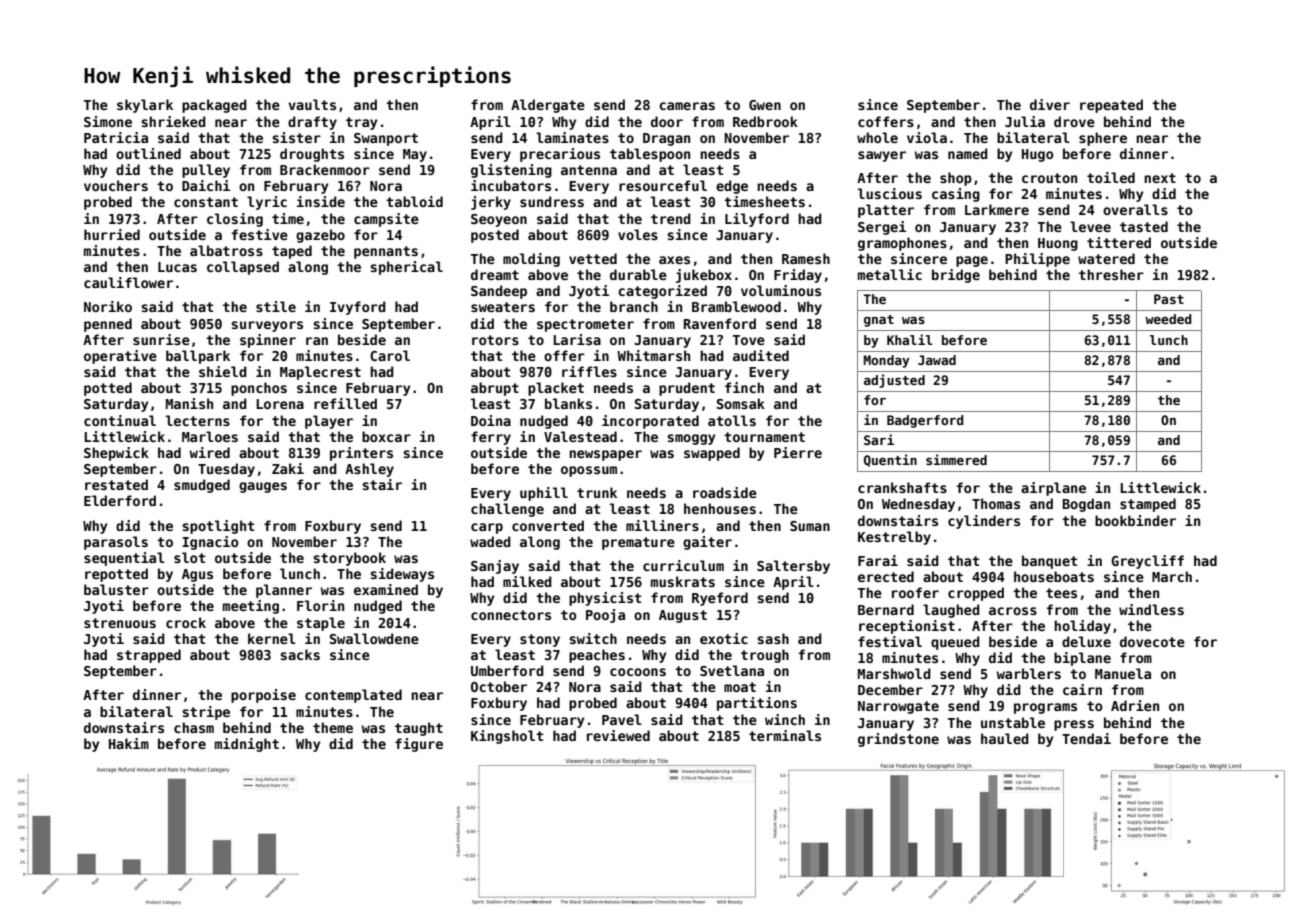  I want to click on gnat, so click(879, 321).
